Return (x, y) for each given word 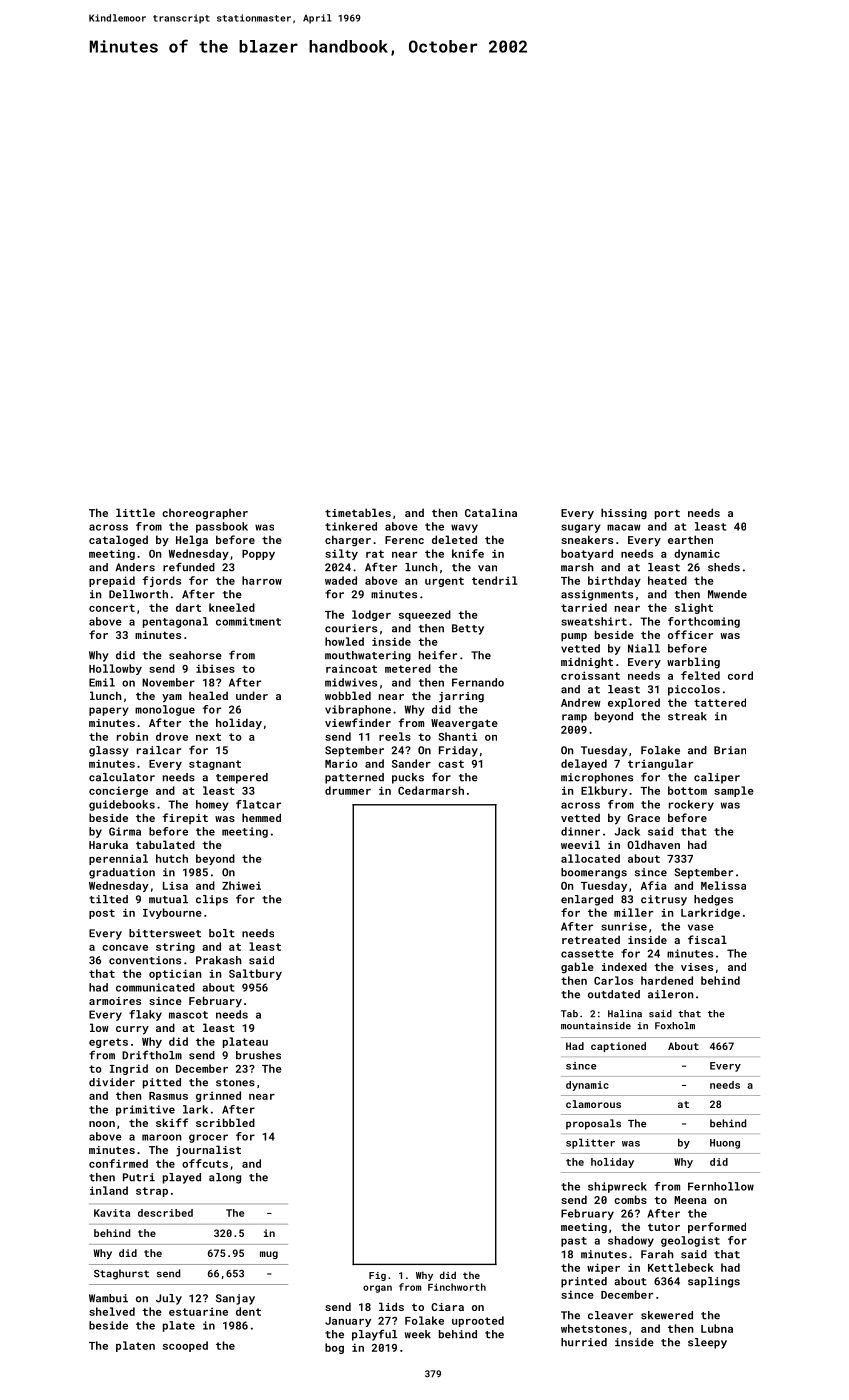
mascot (188, 1015)
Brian (730, 750)
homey (212, 805)
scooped (185, 1346)
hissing (624, 514)
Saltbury (255, 974)
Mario (341, 763)
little (135, 512)
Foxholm (675, 1026)
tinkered (351, 526)
